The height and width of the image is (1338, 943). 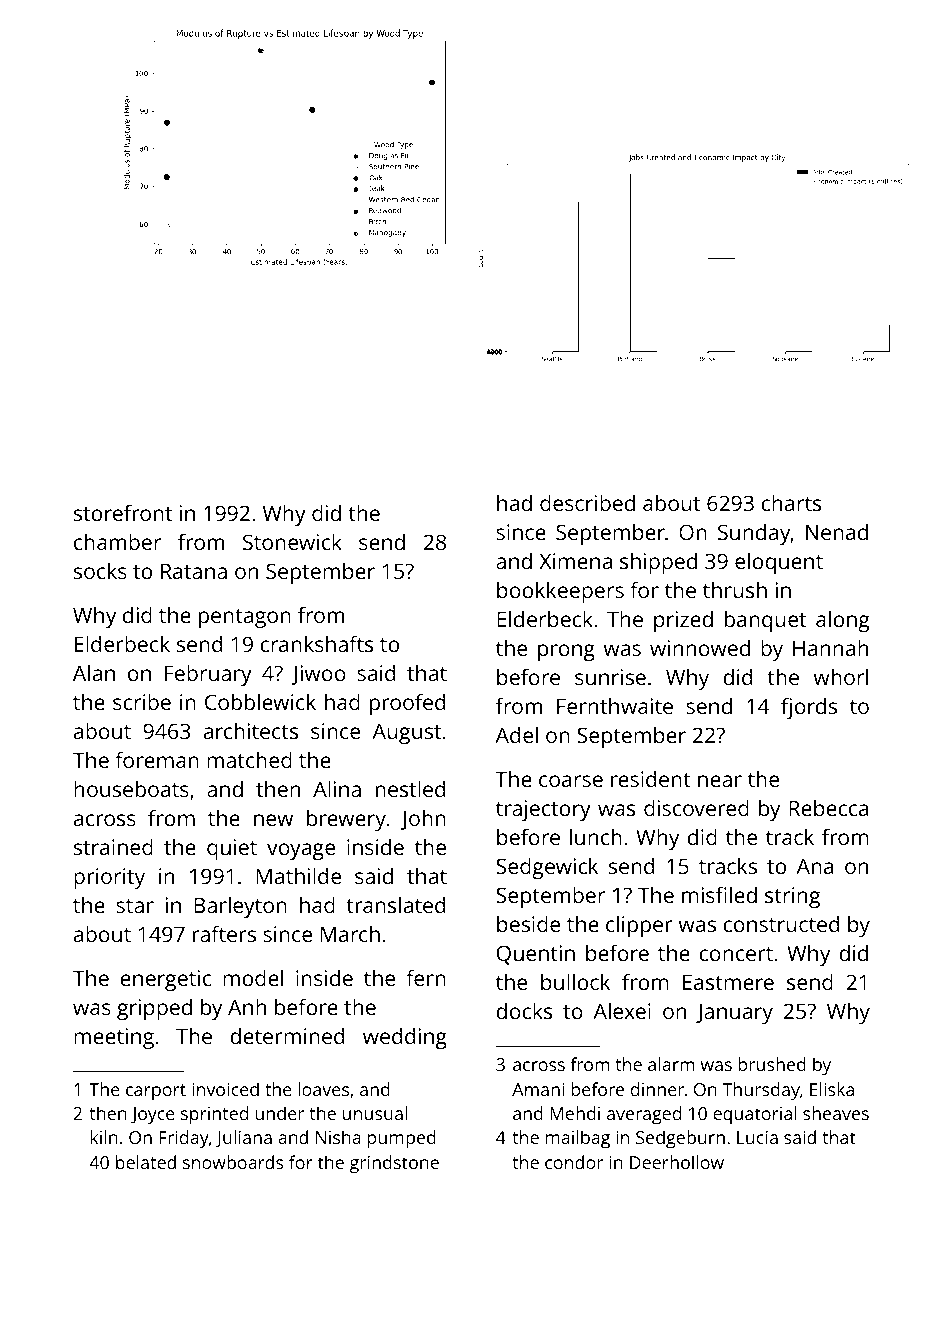 I want to click on crankshafts, so click(x=316, y=643).
